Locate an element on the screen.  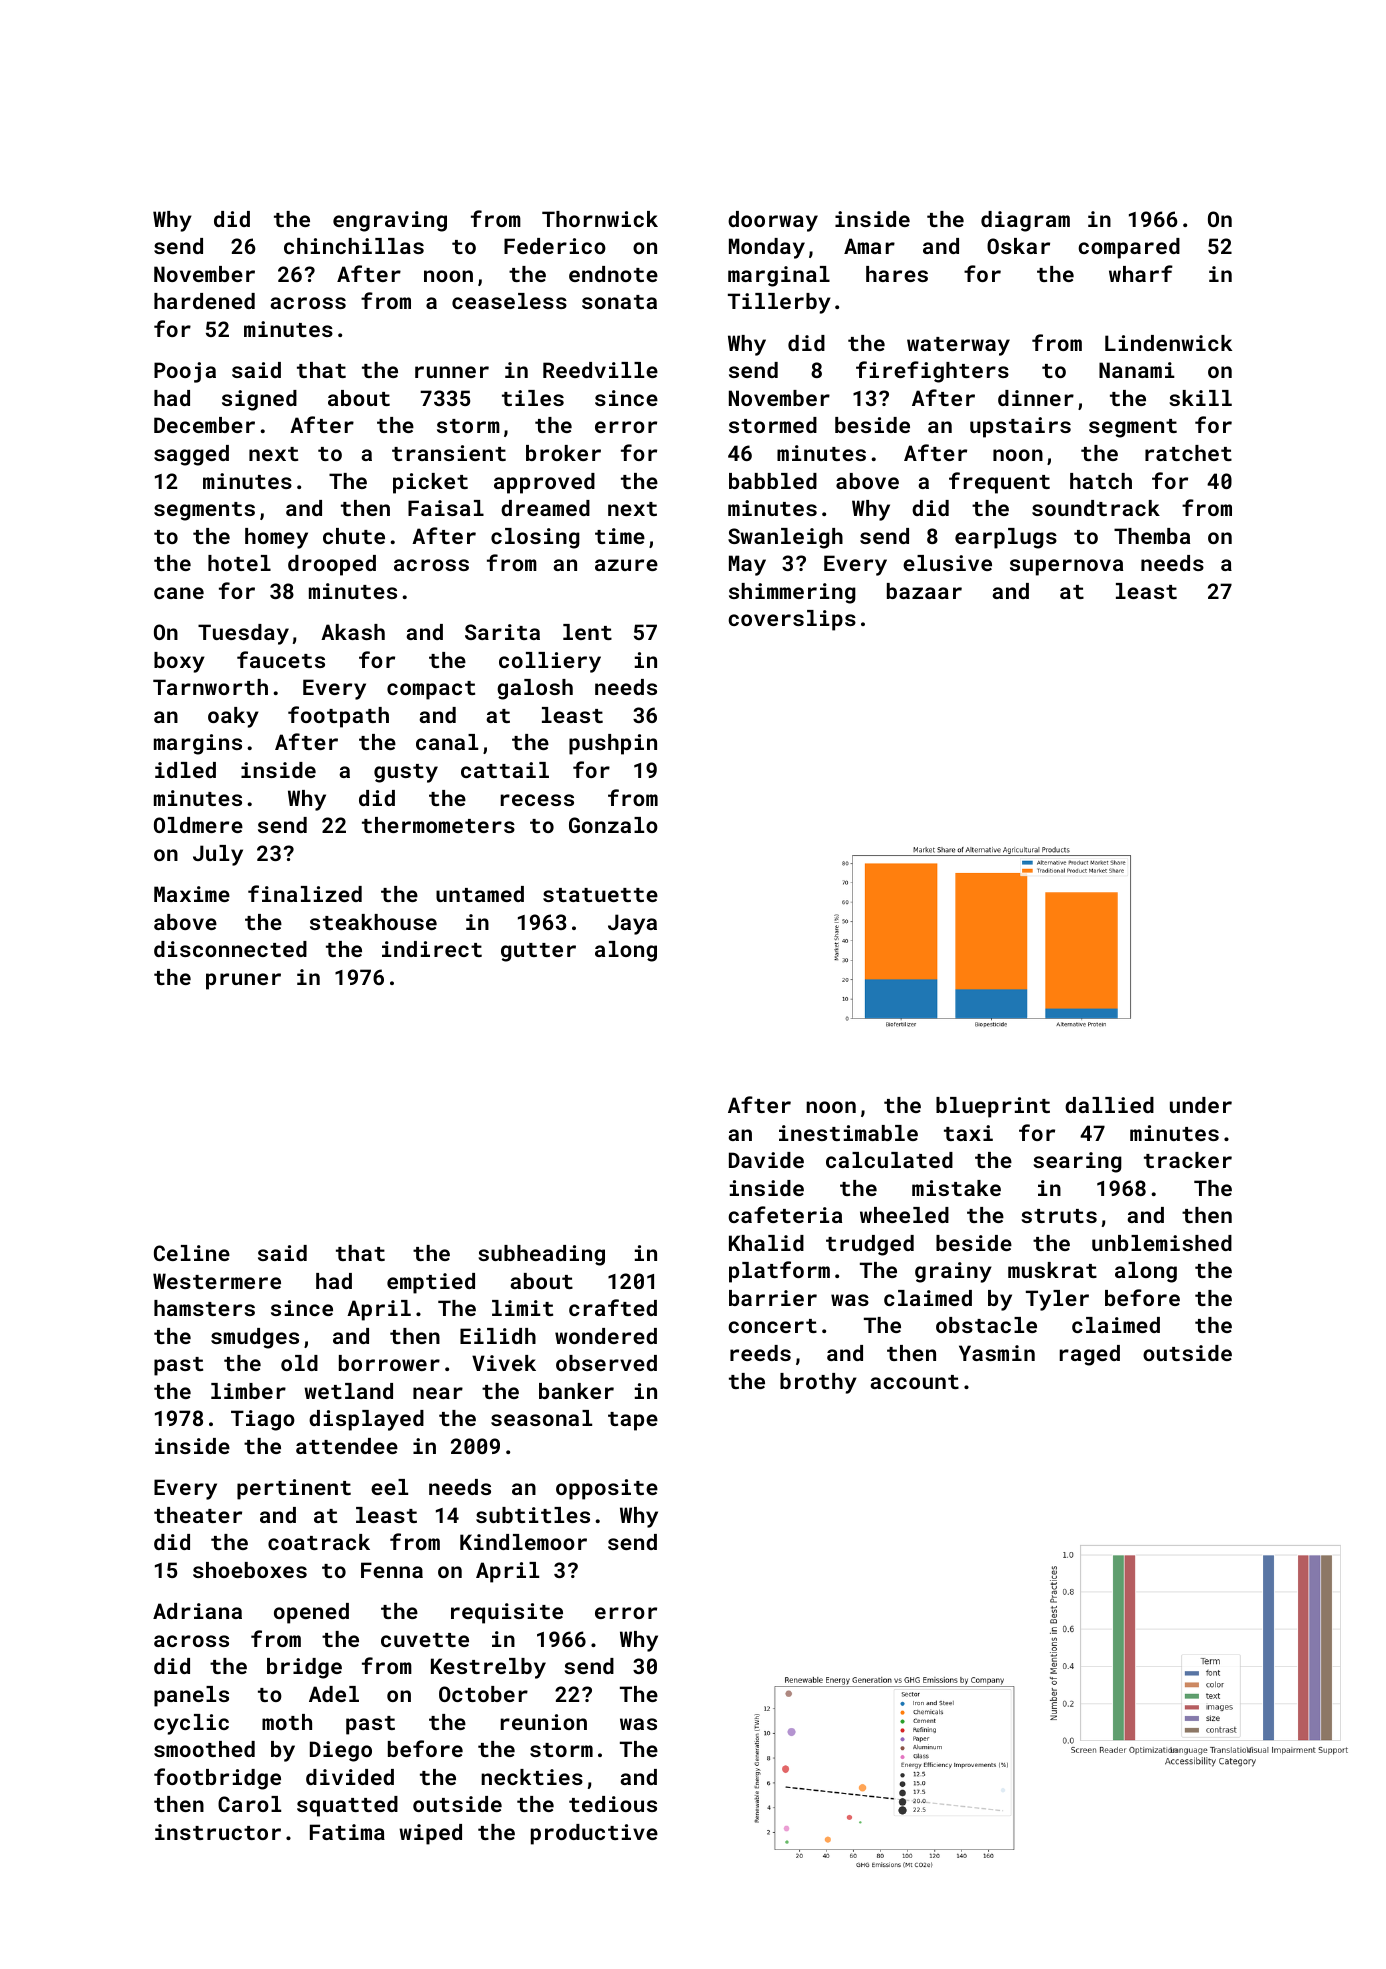
tedious is located at coordinates (613, 1804).
